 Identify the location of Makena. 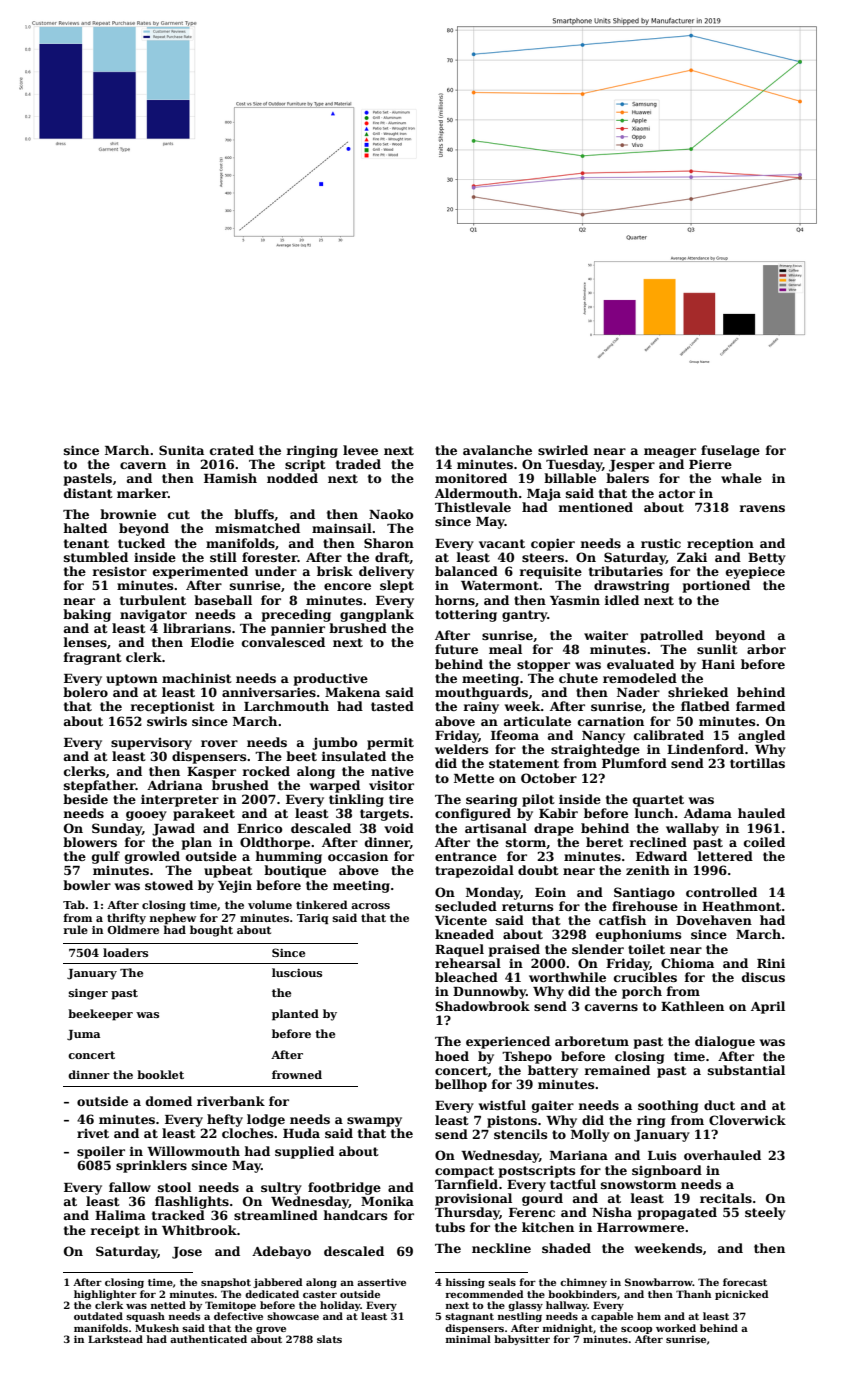
(352, 692).
